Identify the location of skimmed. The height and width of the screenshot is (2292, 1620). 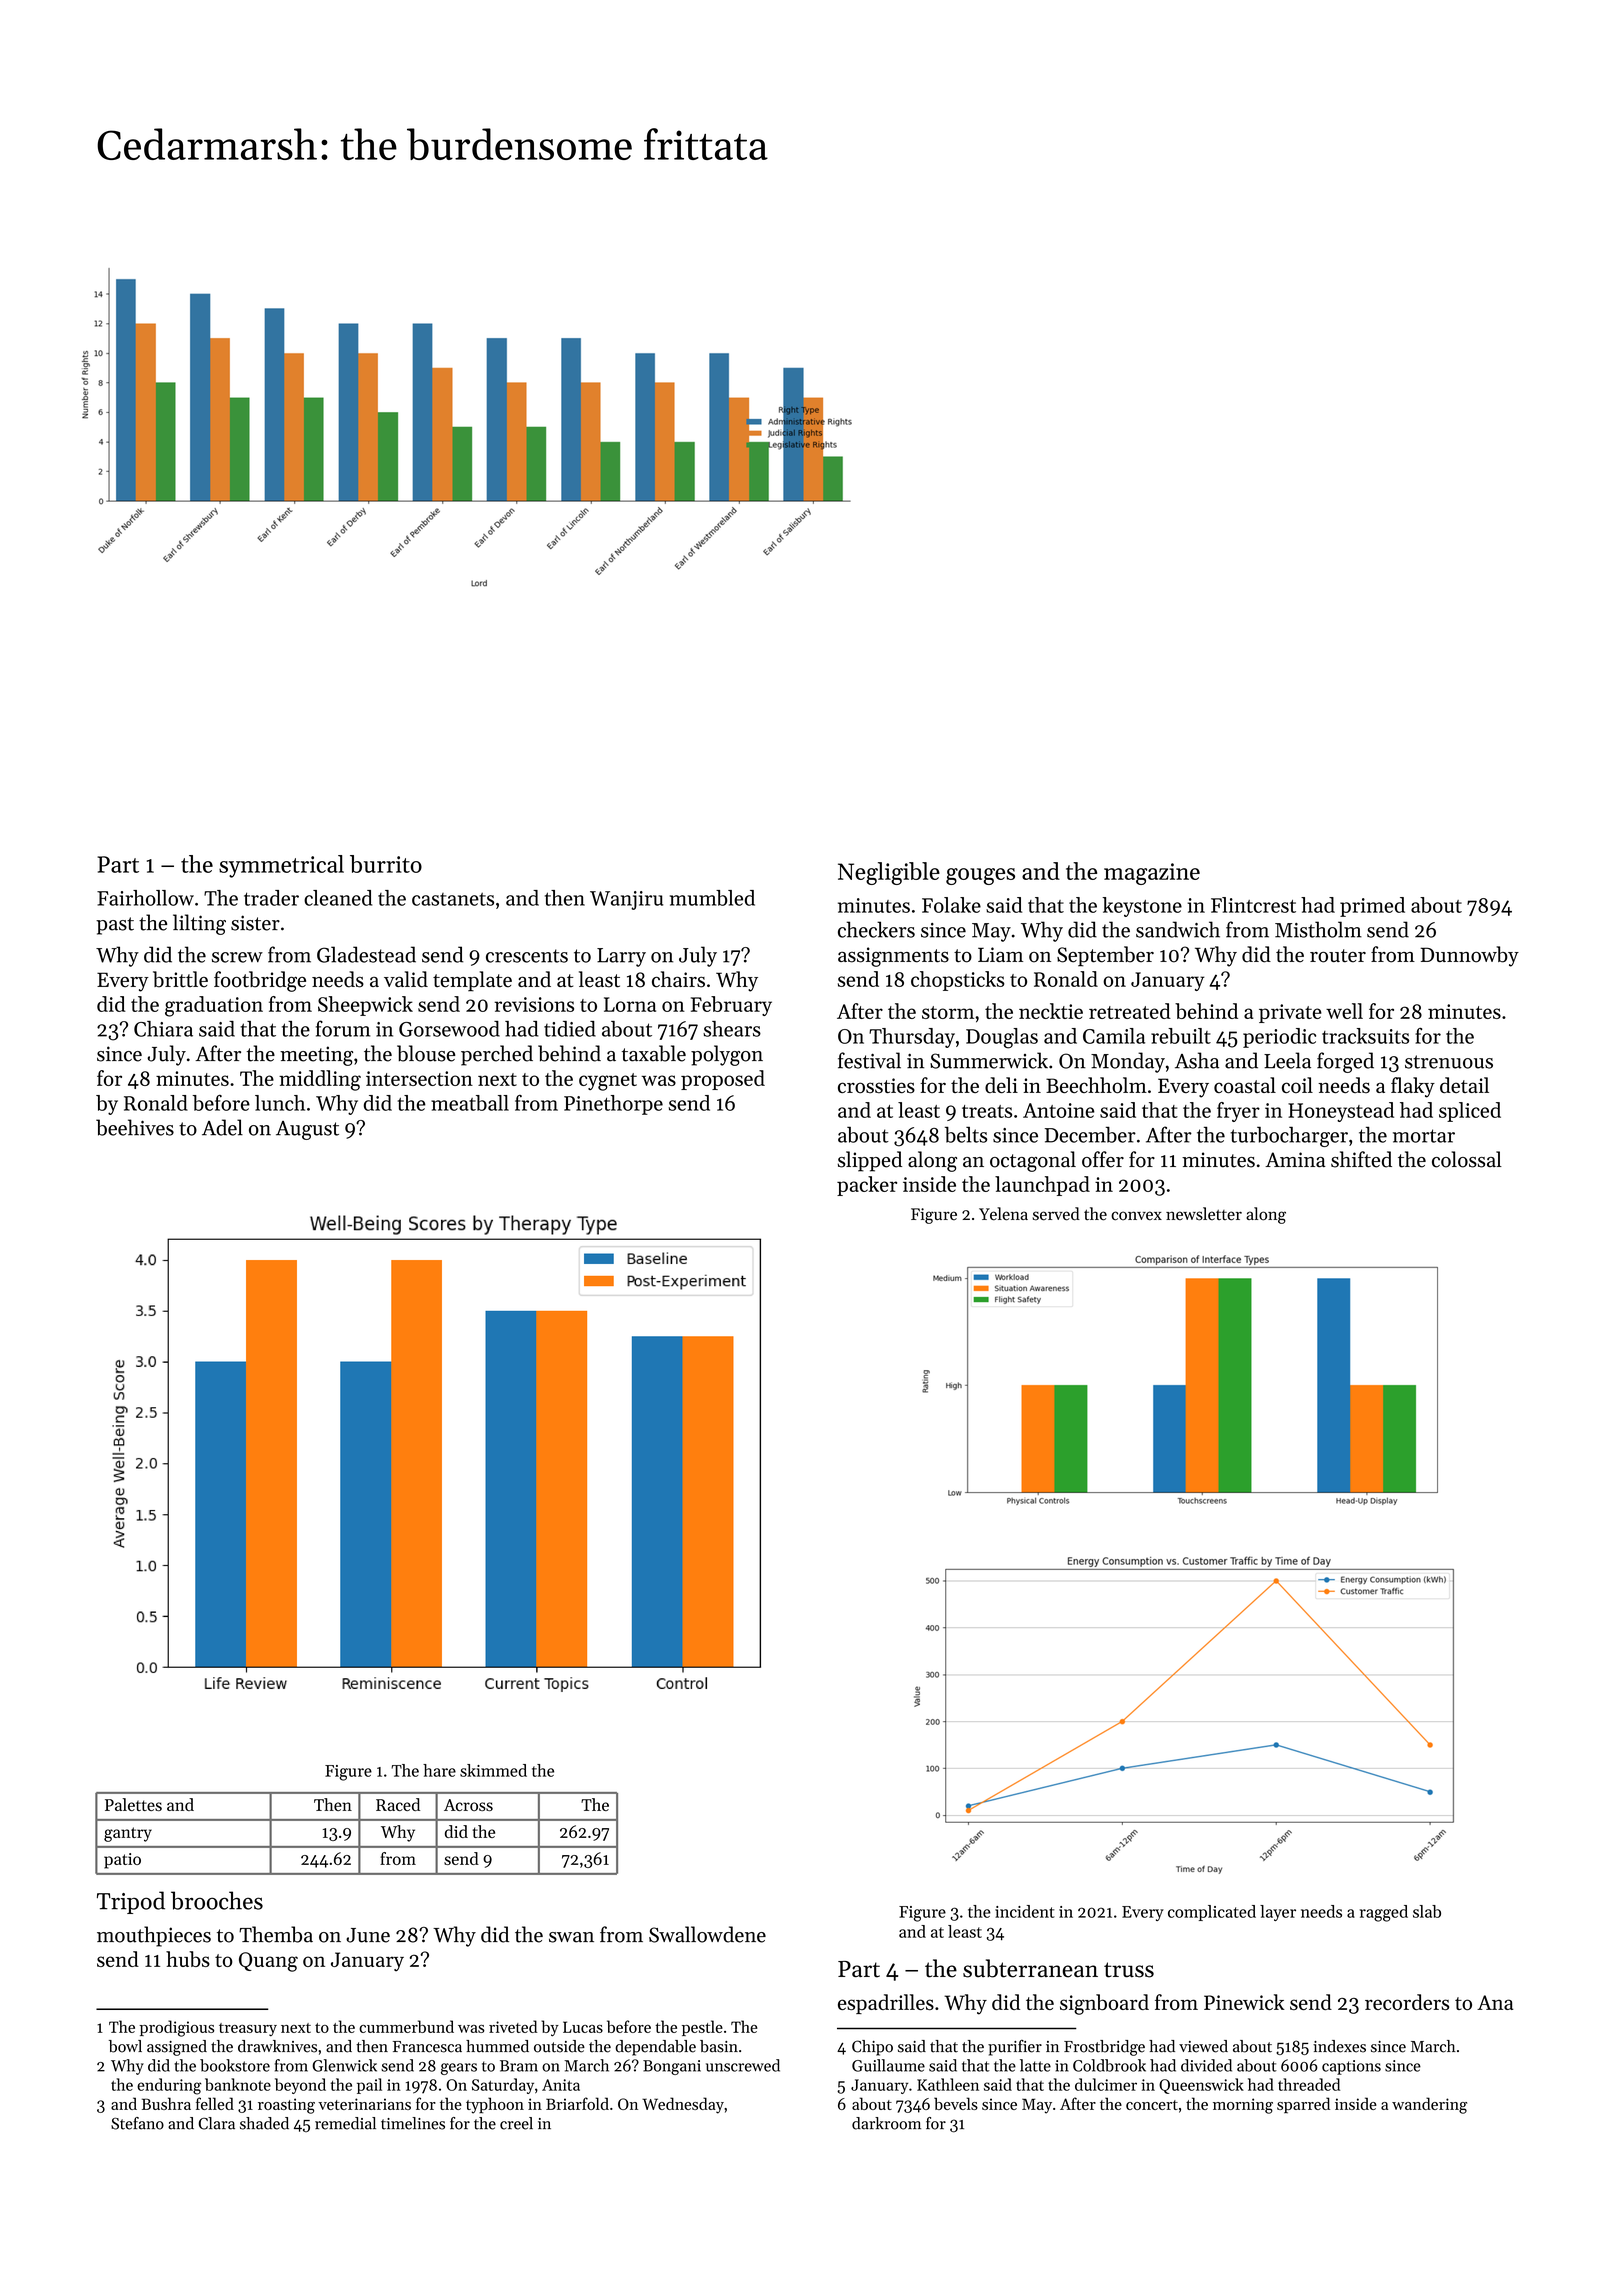
(493, 1770).
